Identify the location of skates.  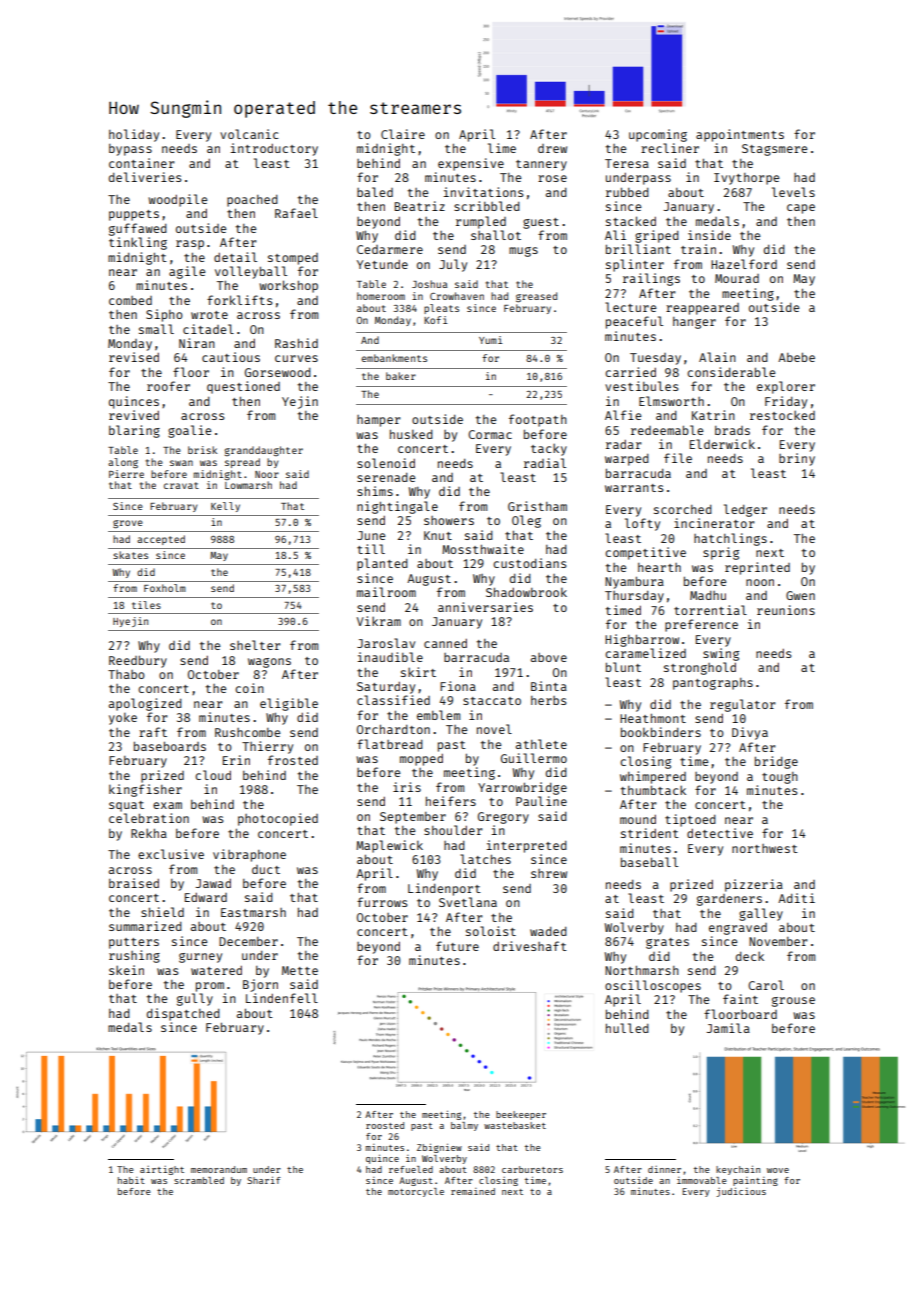
(130, 555).
